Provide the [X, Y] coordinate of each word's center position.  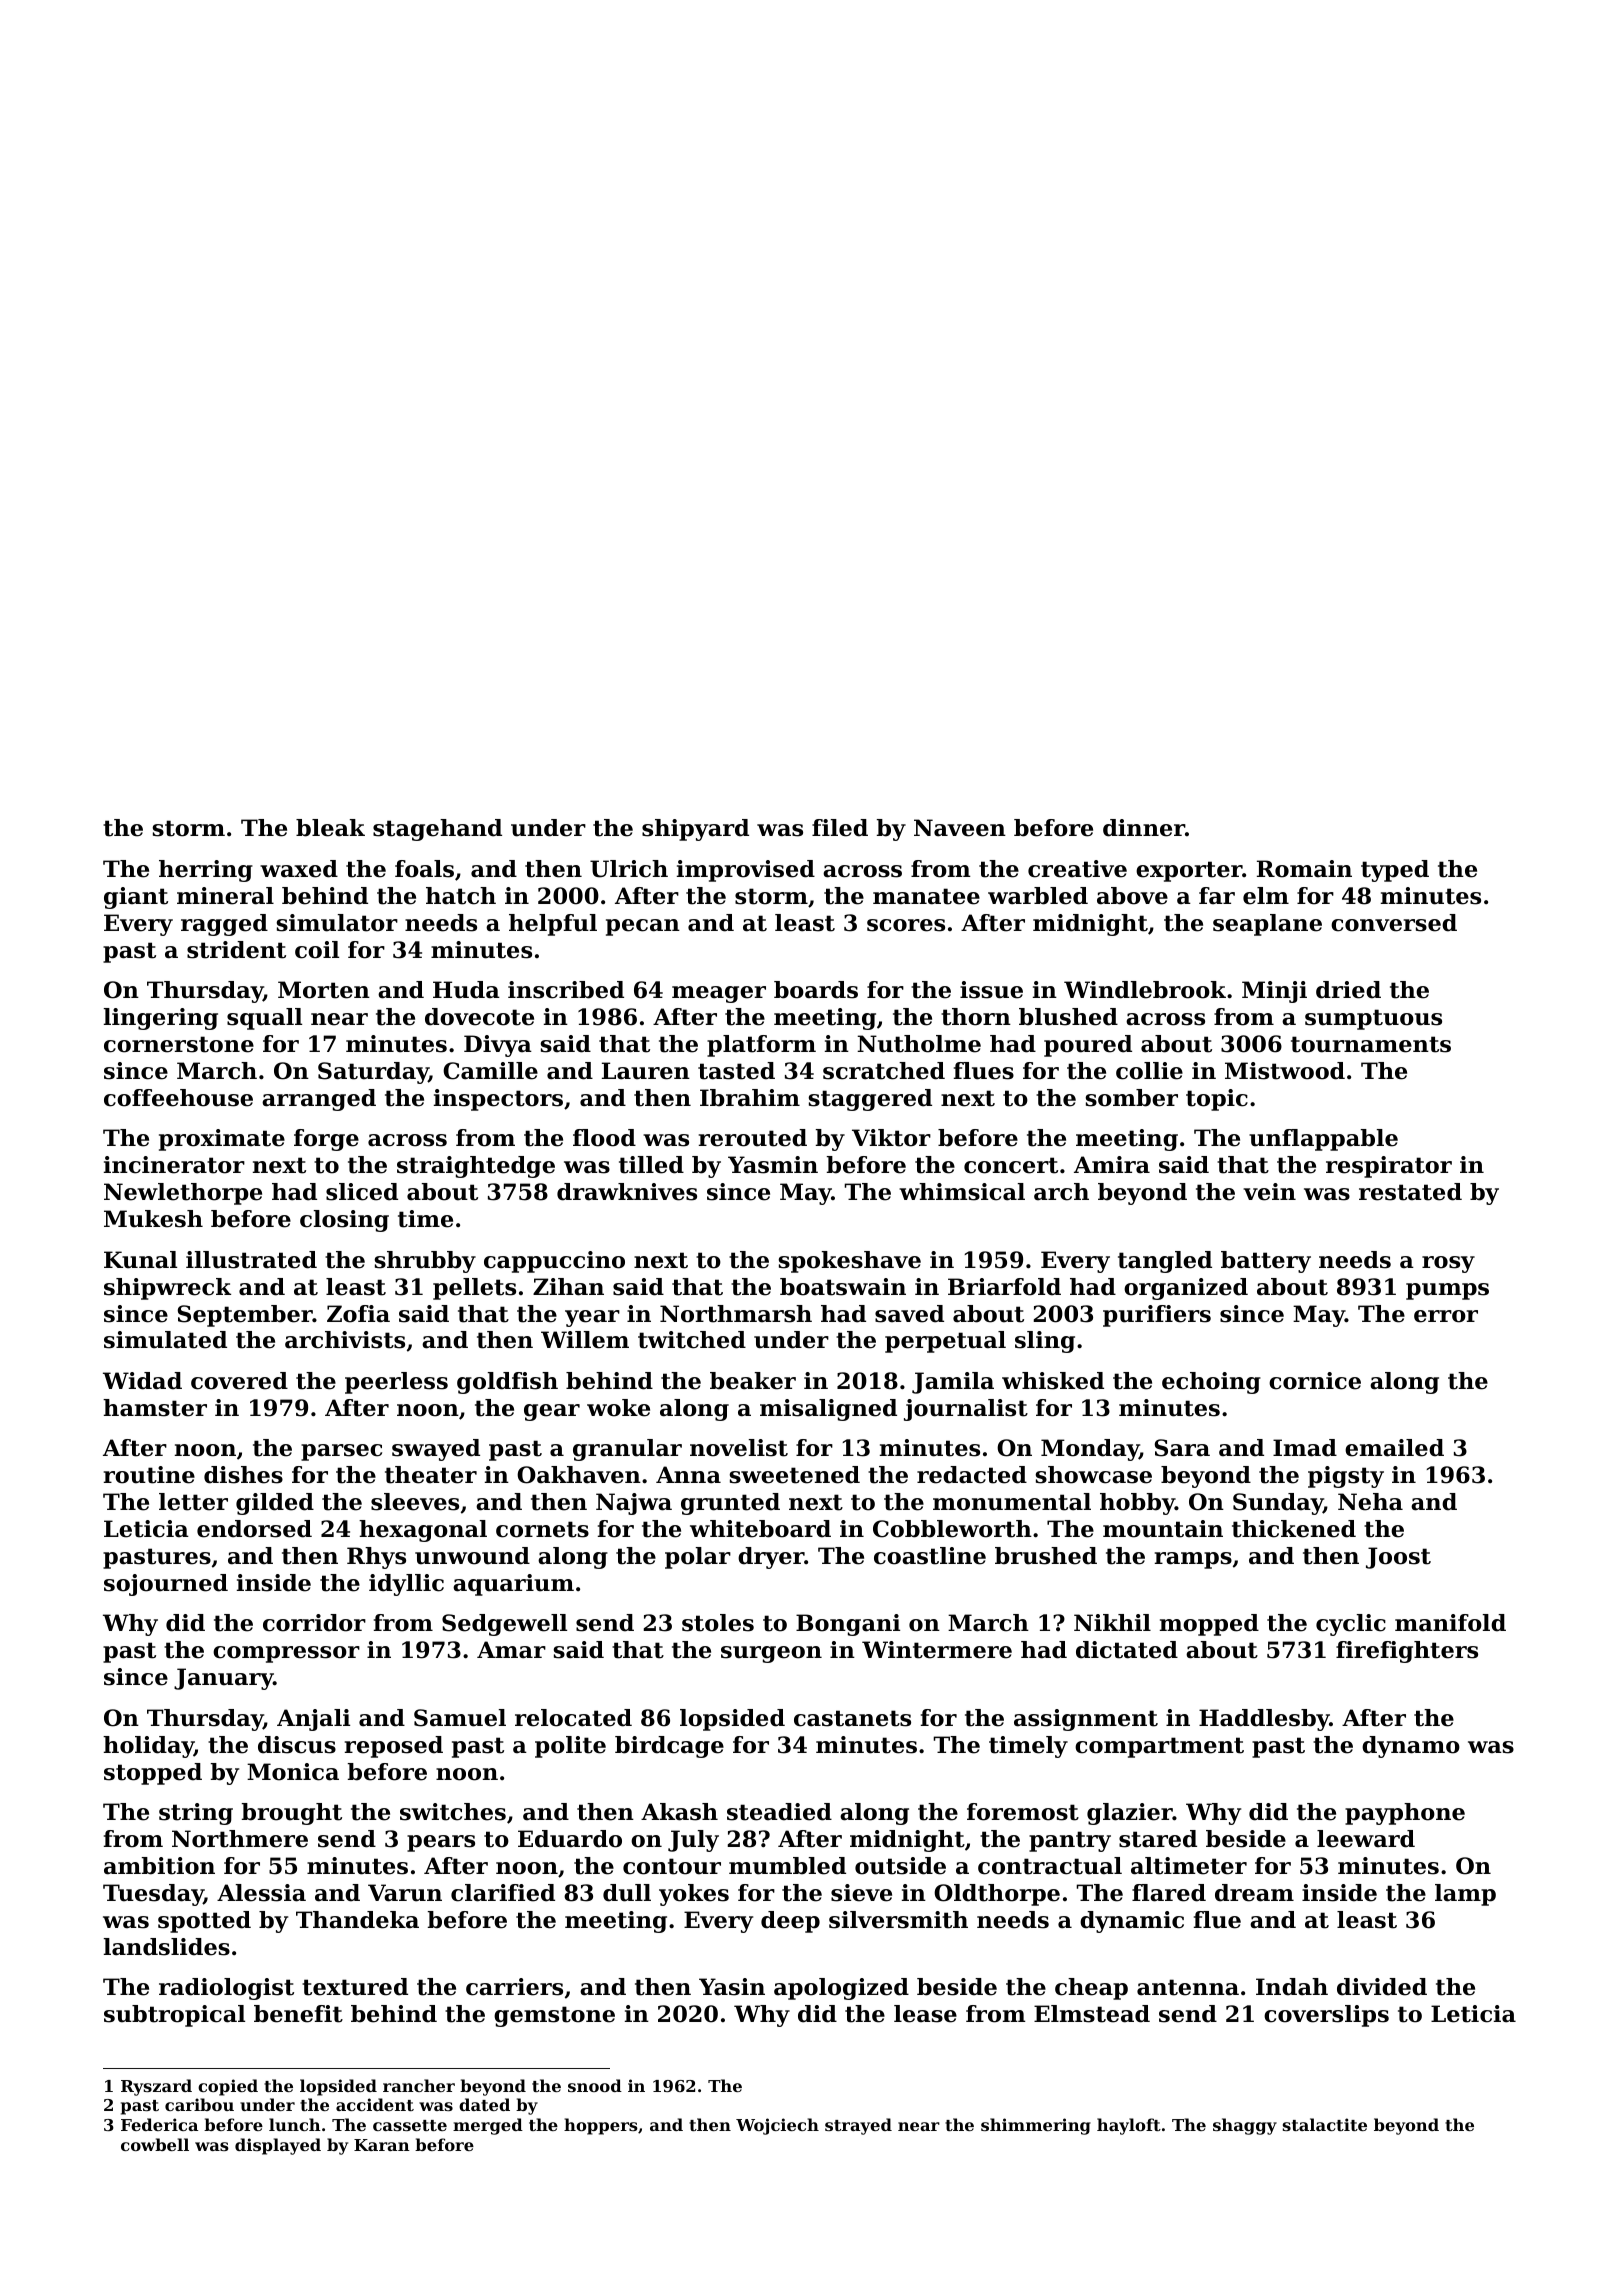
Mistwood [1285, 1071]
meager [719, 994]
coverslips [1326, 2016]
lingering [161, 1019]
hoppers [601, 2126]
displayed [278, 2146]
